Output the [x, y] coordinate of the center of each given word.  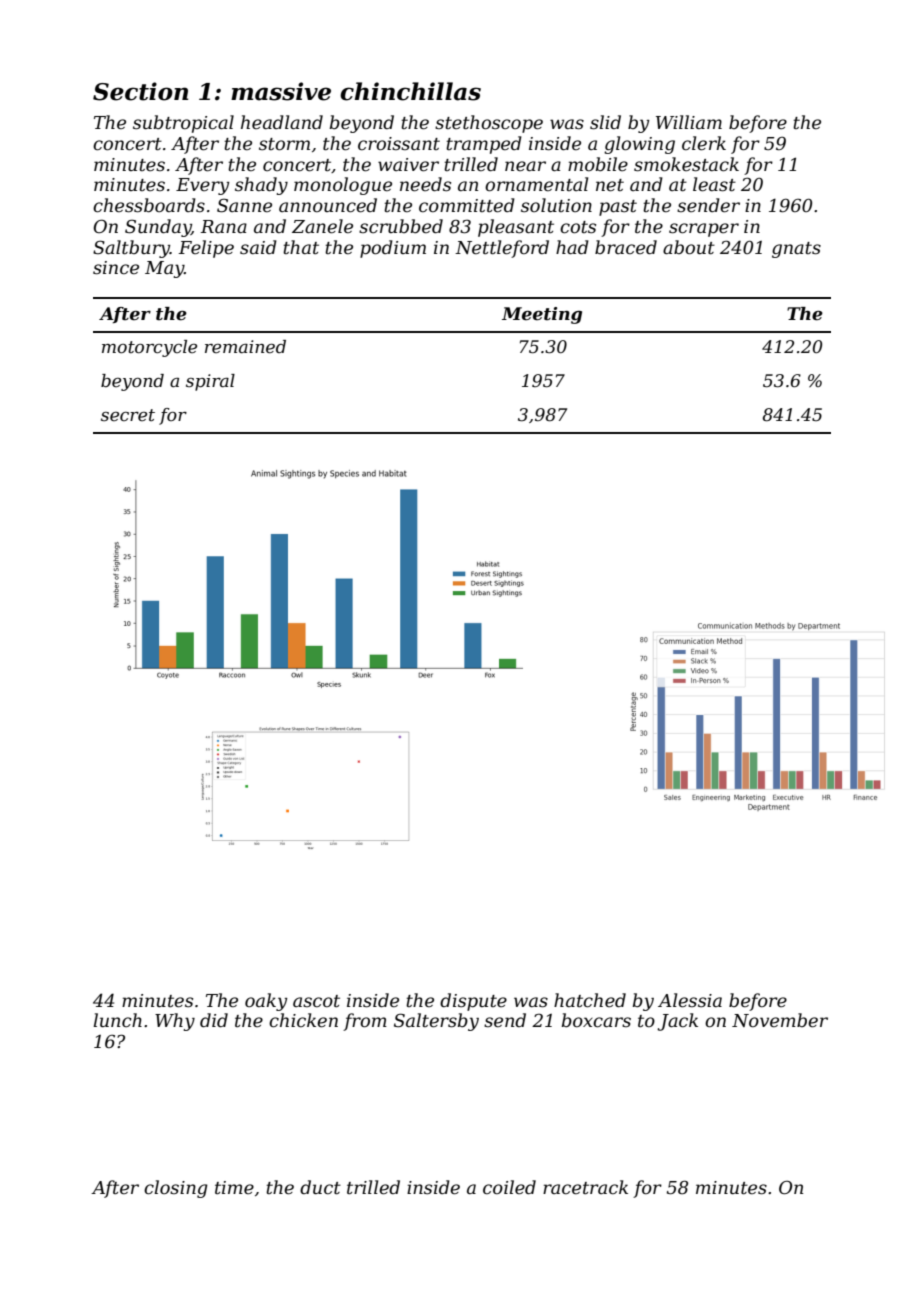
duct [320, 1187]
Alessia [690, 1000]
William [689, 122]
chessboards [149, 205]
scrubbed [401, 226]
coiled [509, 1187]
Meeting [542, 315]
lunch [117, 1020]
